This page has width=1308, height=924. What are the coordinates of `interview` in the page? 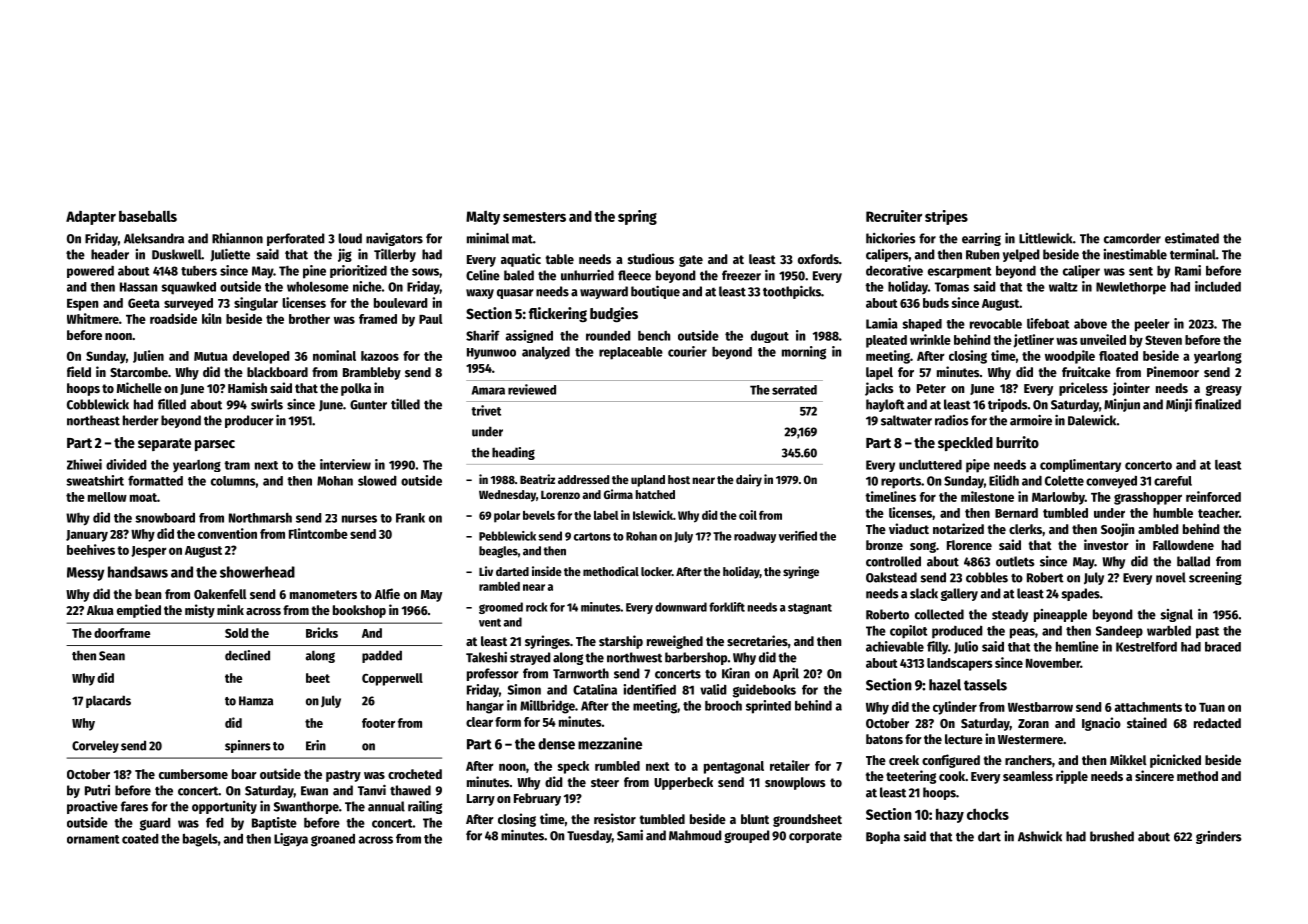 It's located at (345, 464).
